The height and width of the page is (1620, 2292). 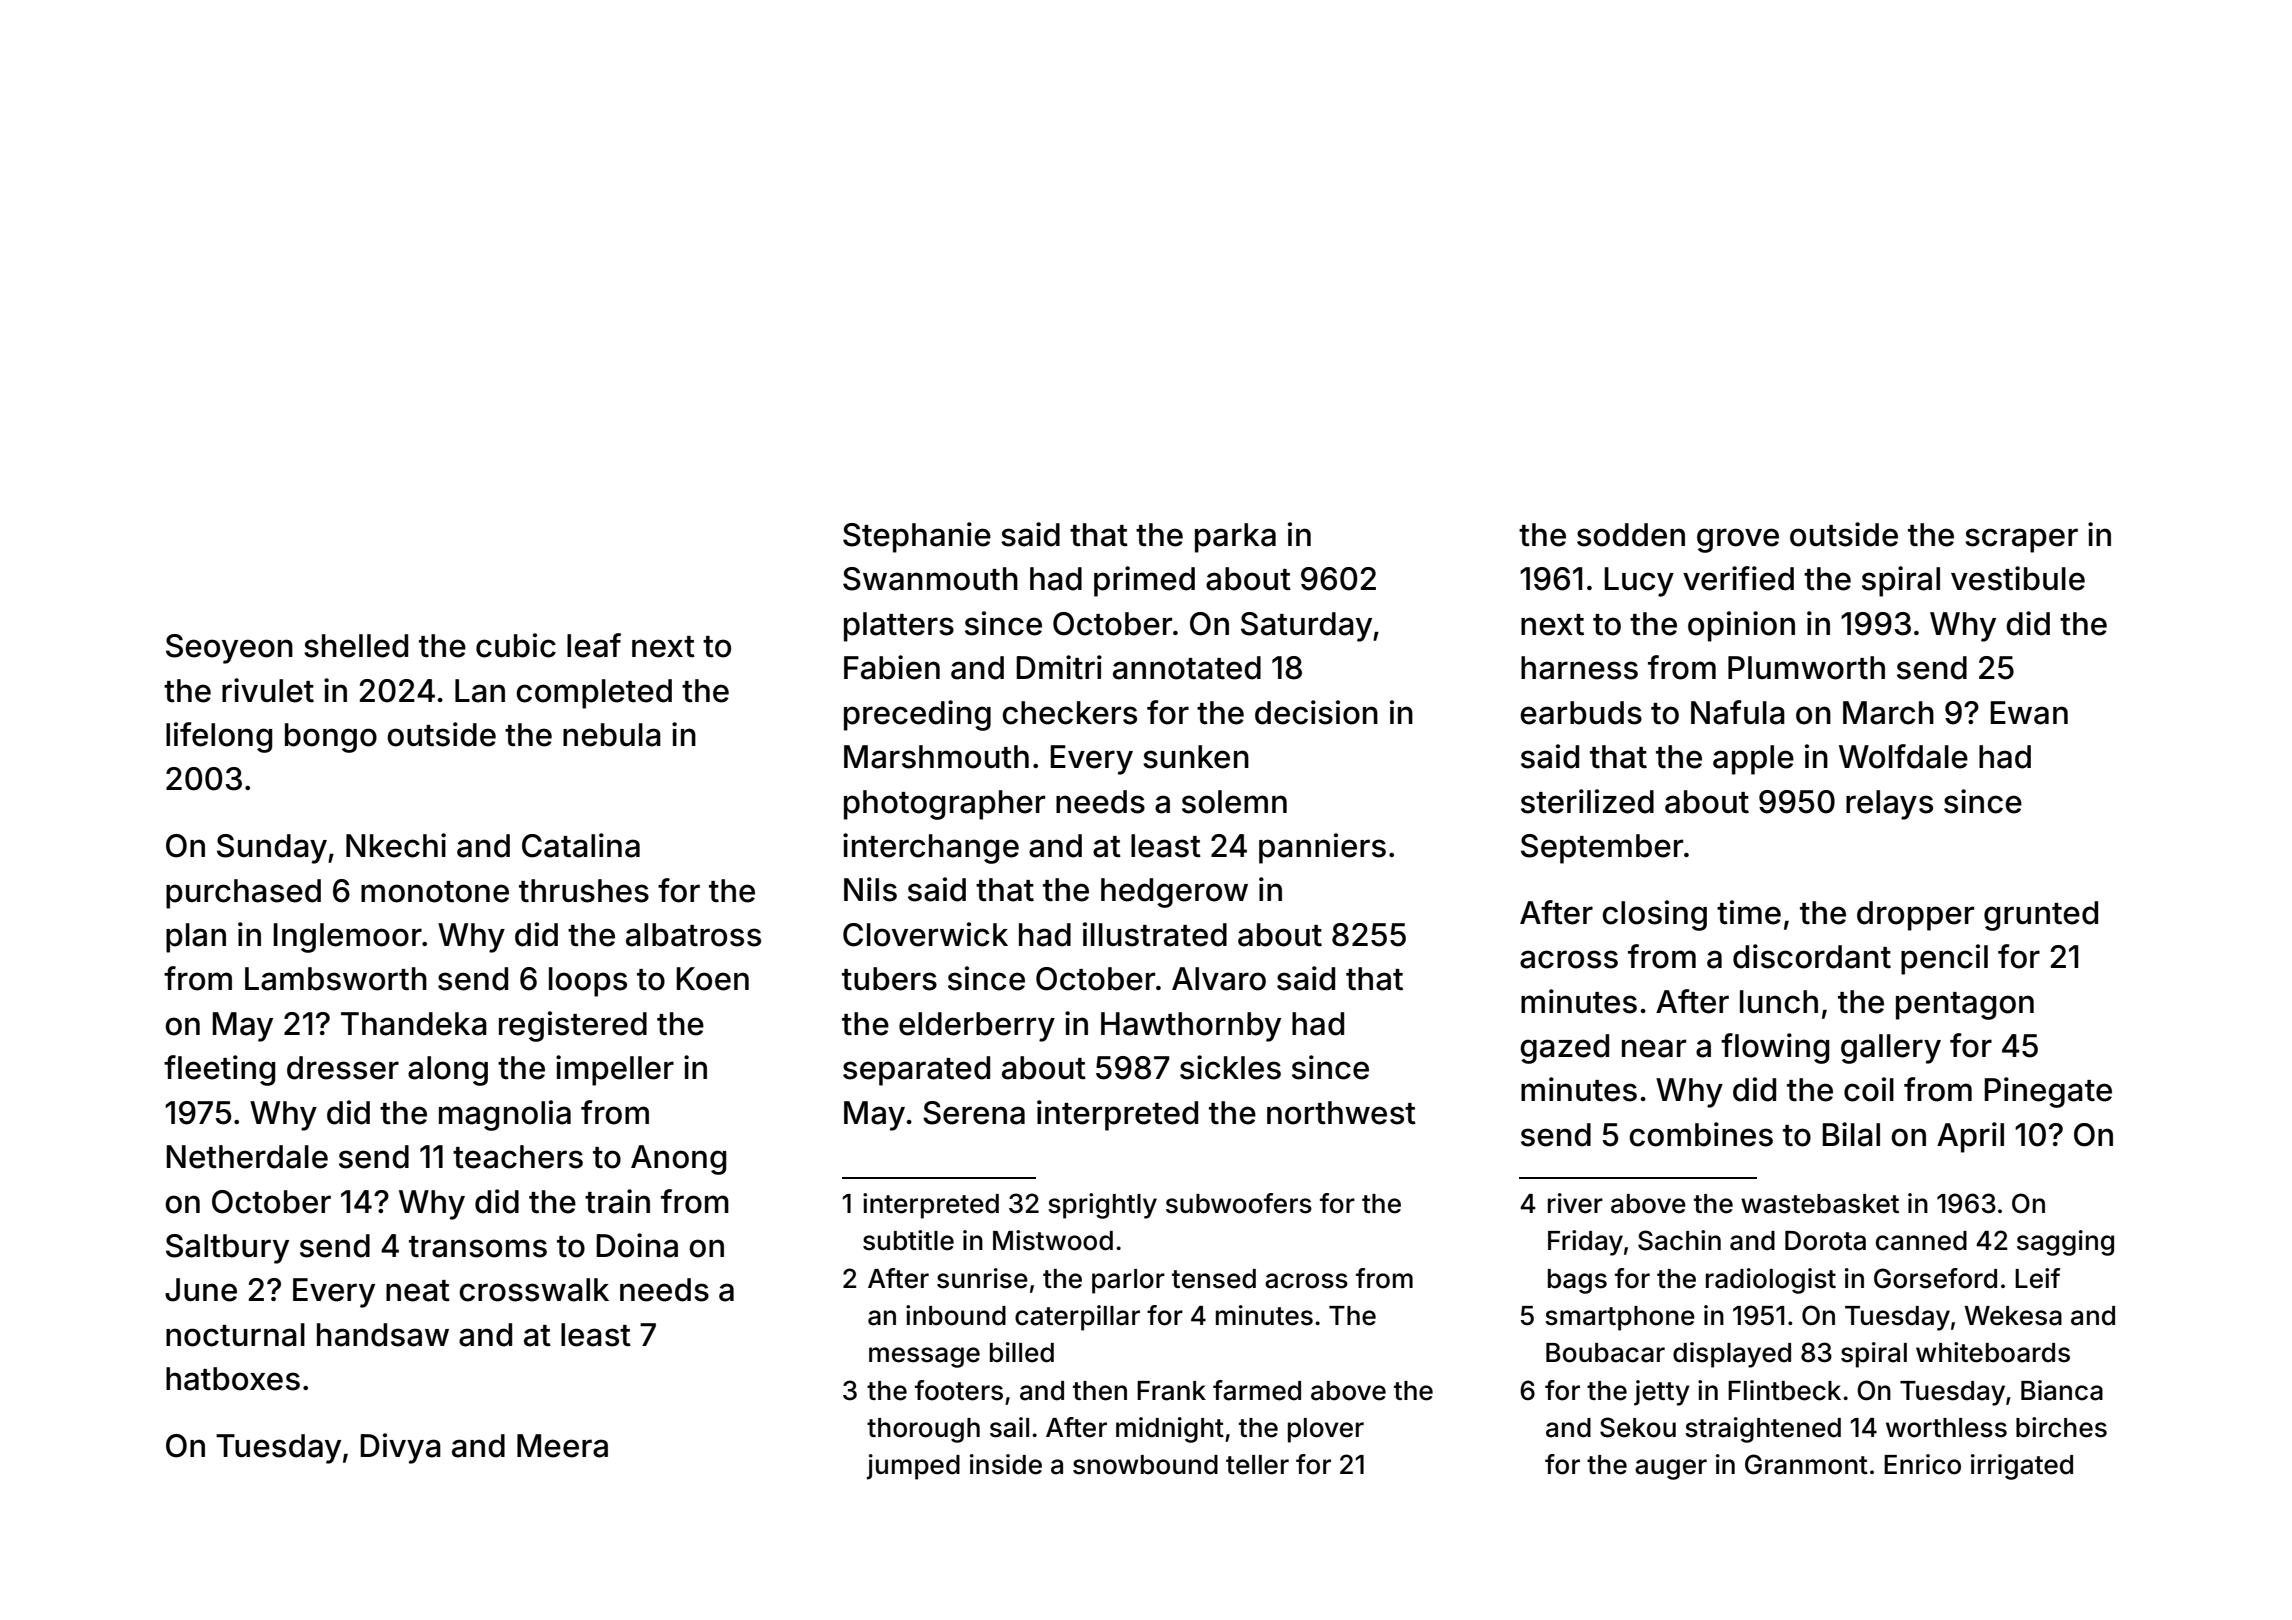 What do you see at coordinates (1732, 1355) in the page?
I see `displayed` at bounding box center [1732, 1355].
